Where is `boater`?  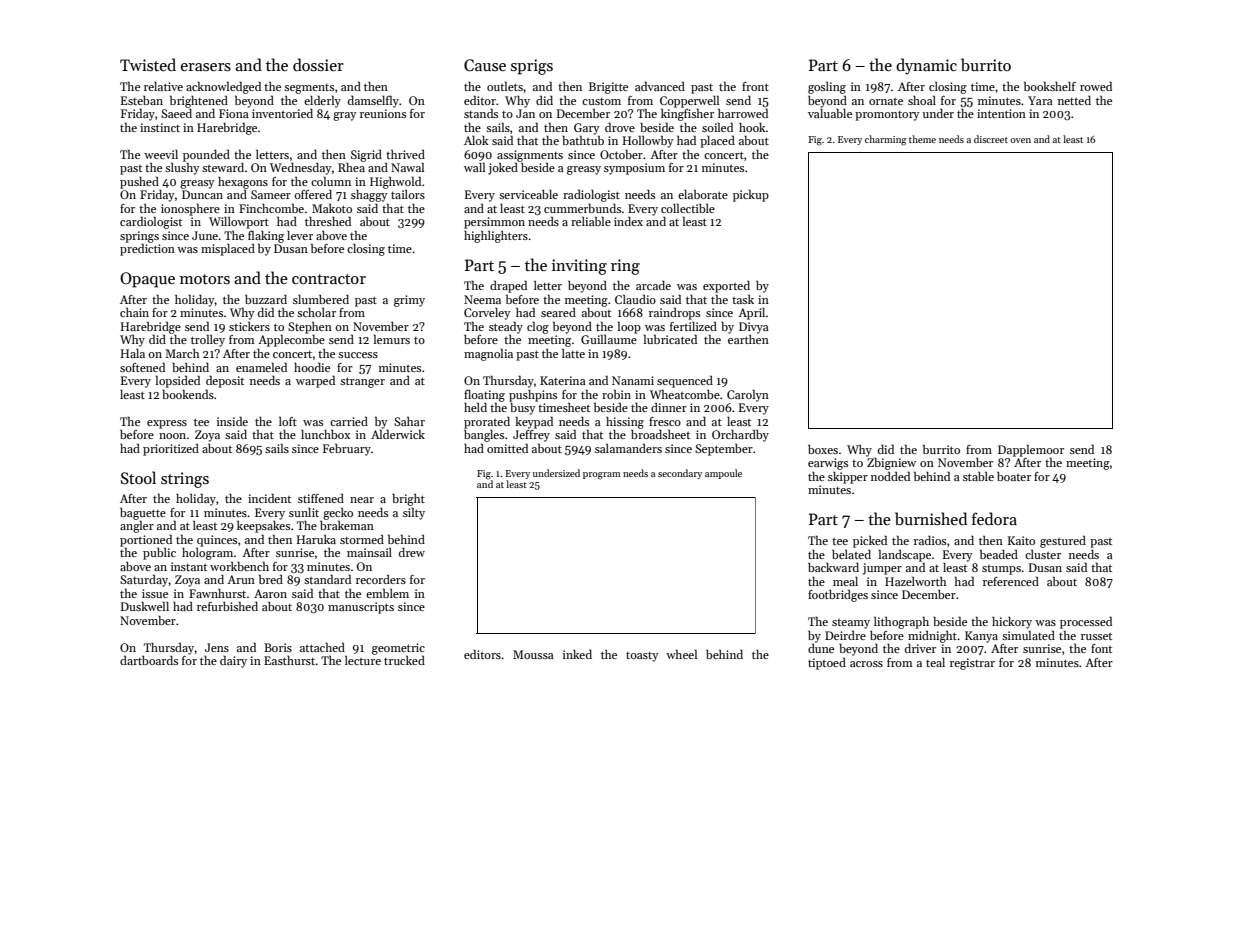
boater is located at coordinates (1014, 476).
